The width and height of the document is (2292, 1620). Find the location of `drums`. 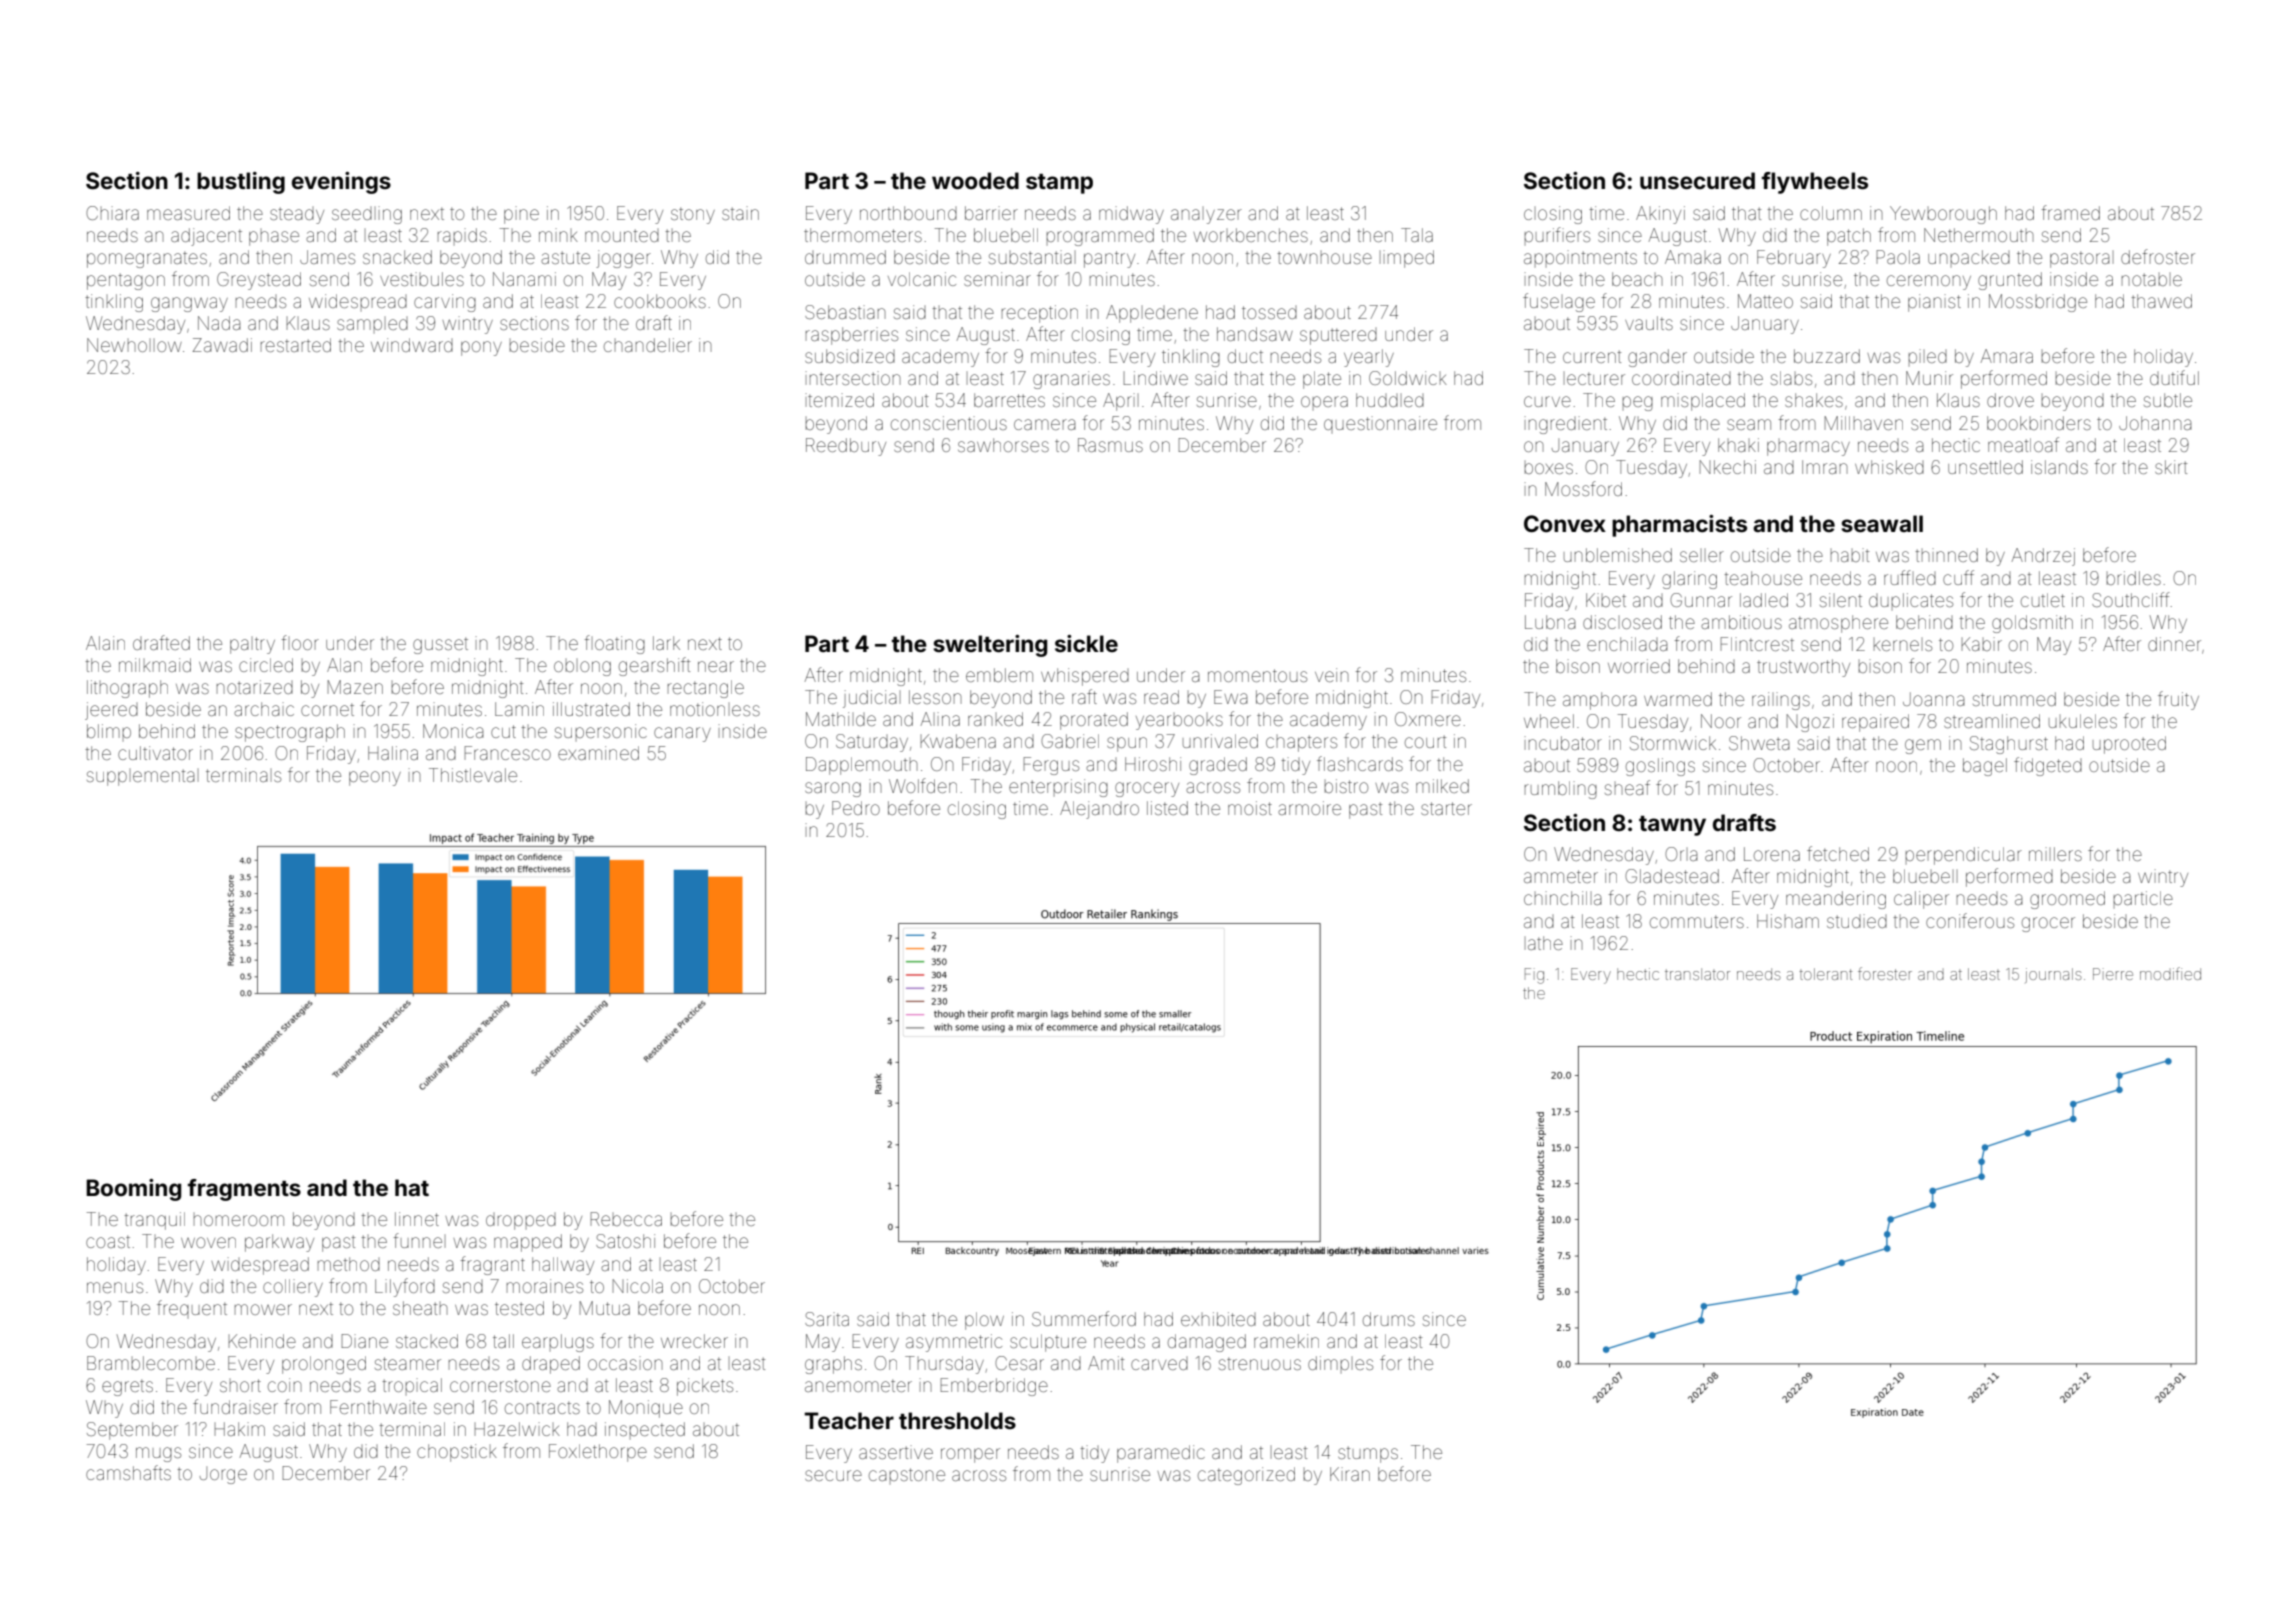

drums is located at coordinates (1389, 1319).
